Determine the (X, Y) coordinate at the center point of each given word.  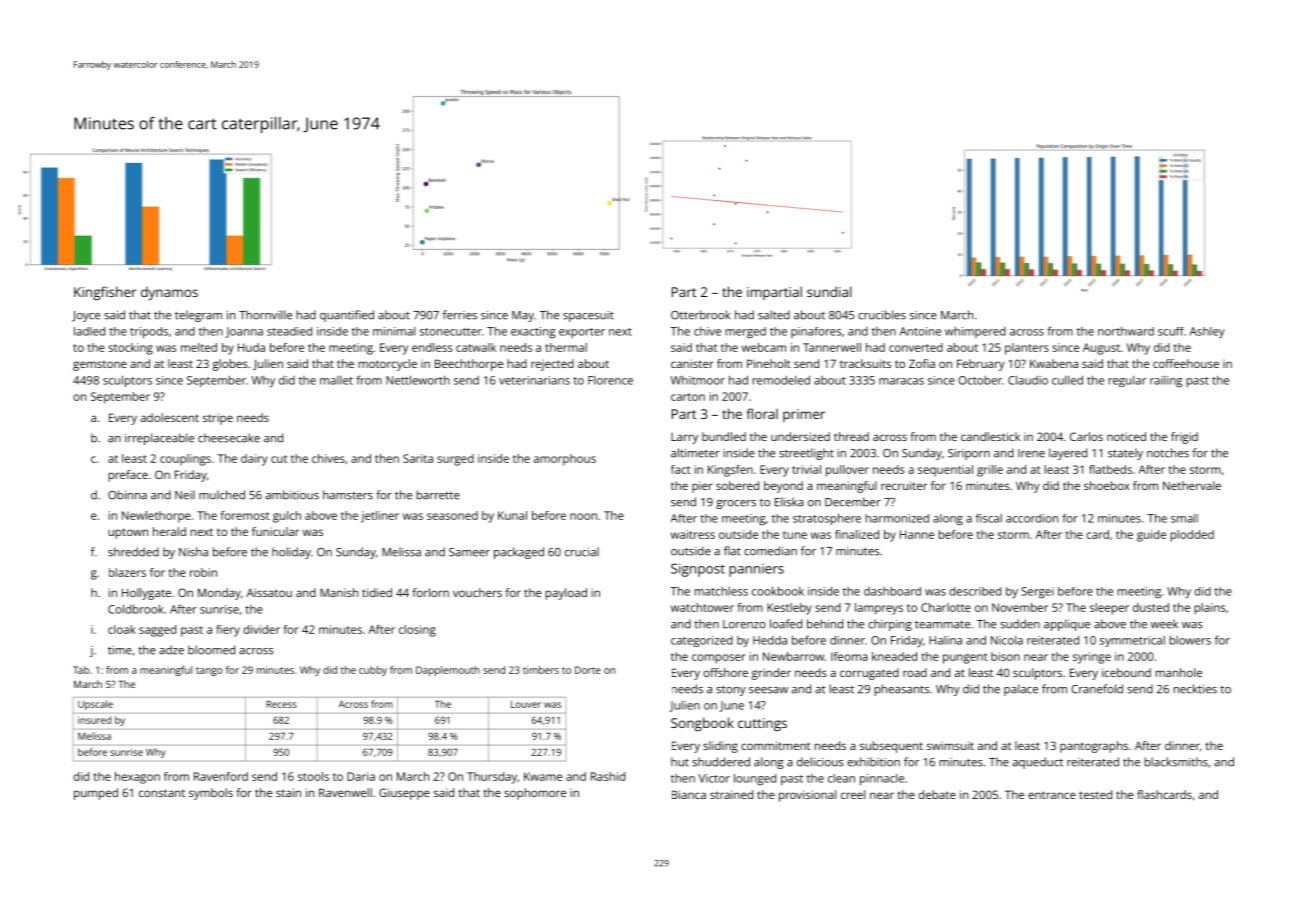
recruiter (904, 485)
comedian (770, 551)
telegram (198, 316)
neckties (1195, 689)
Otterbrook (700, 315)
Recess (281, 704)
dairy (254, 460)
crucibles (882, 315)
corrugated (869, 674)
